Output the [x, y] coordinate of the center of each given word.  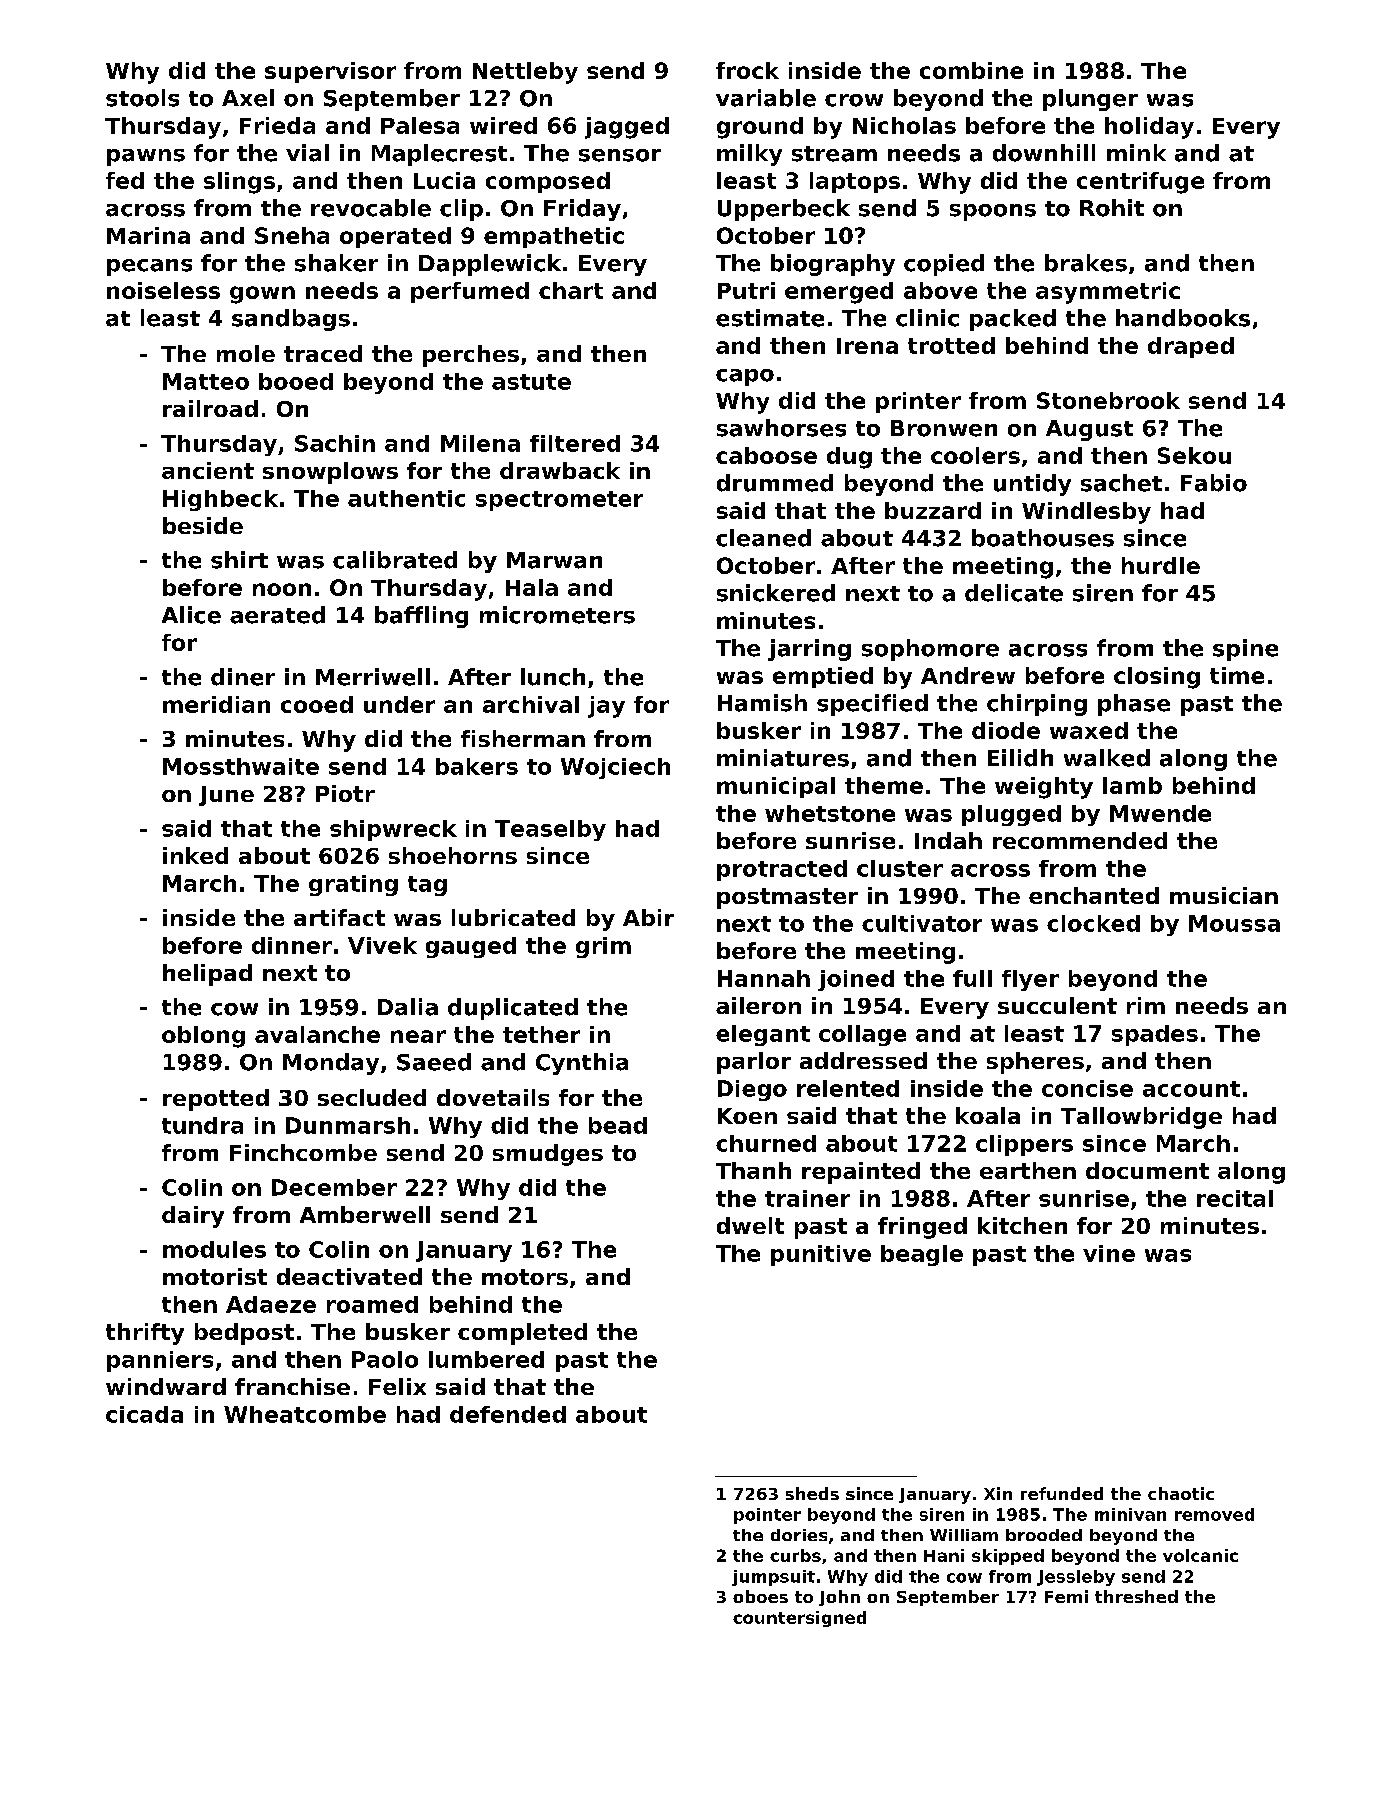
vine [1109, 1253]
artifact [339, 917]
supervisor [330, 72]
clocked [1093, 923]
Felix [397, 1386]
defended [508, 1414]
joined [856, 980]
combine [971, 70]
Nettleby [525, 73]
